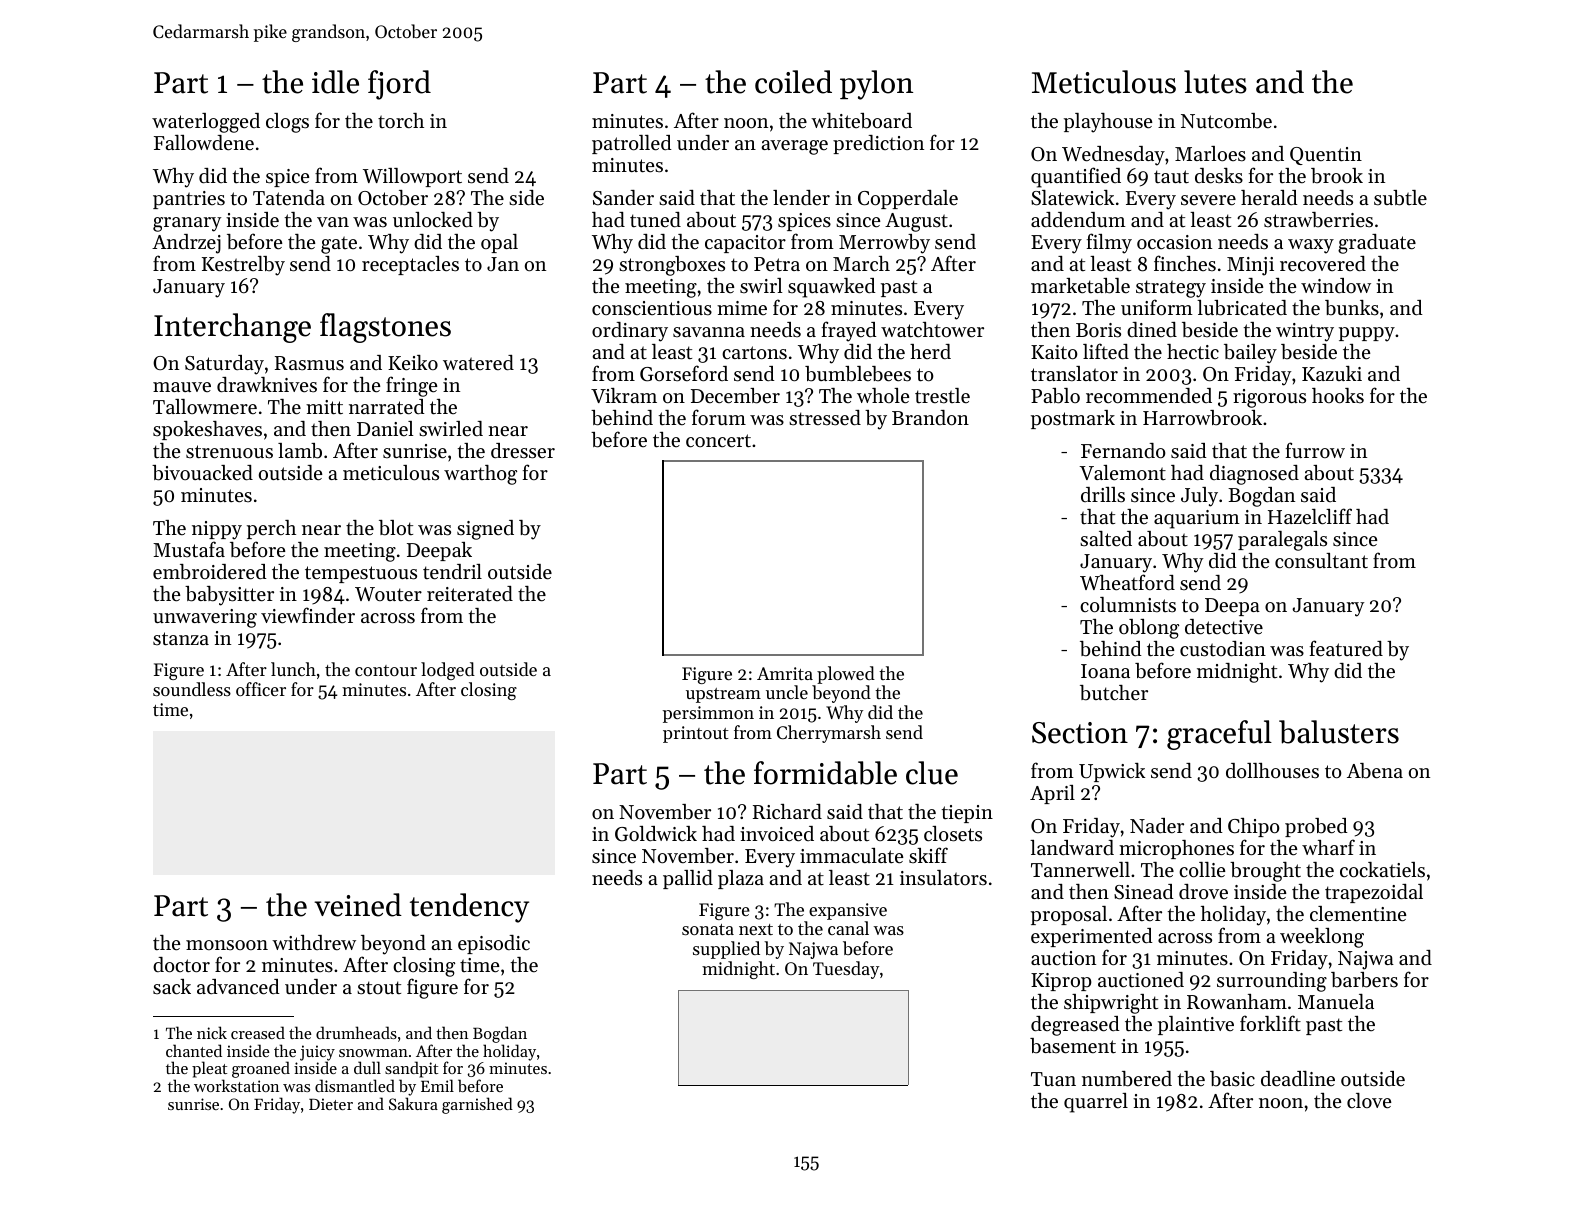 Image resolution: width=1586 pixels, height=1225 pixels. Describe the element at coordinates (186, 244) in the screenshot. I see `Andrzej` at that location.
